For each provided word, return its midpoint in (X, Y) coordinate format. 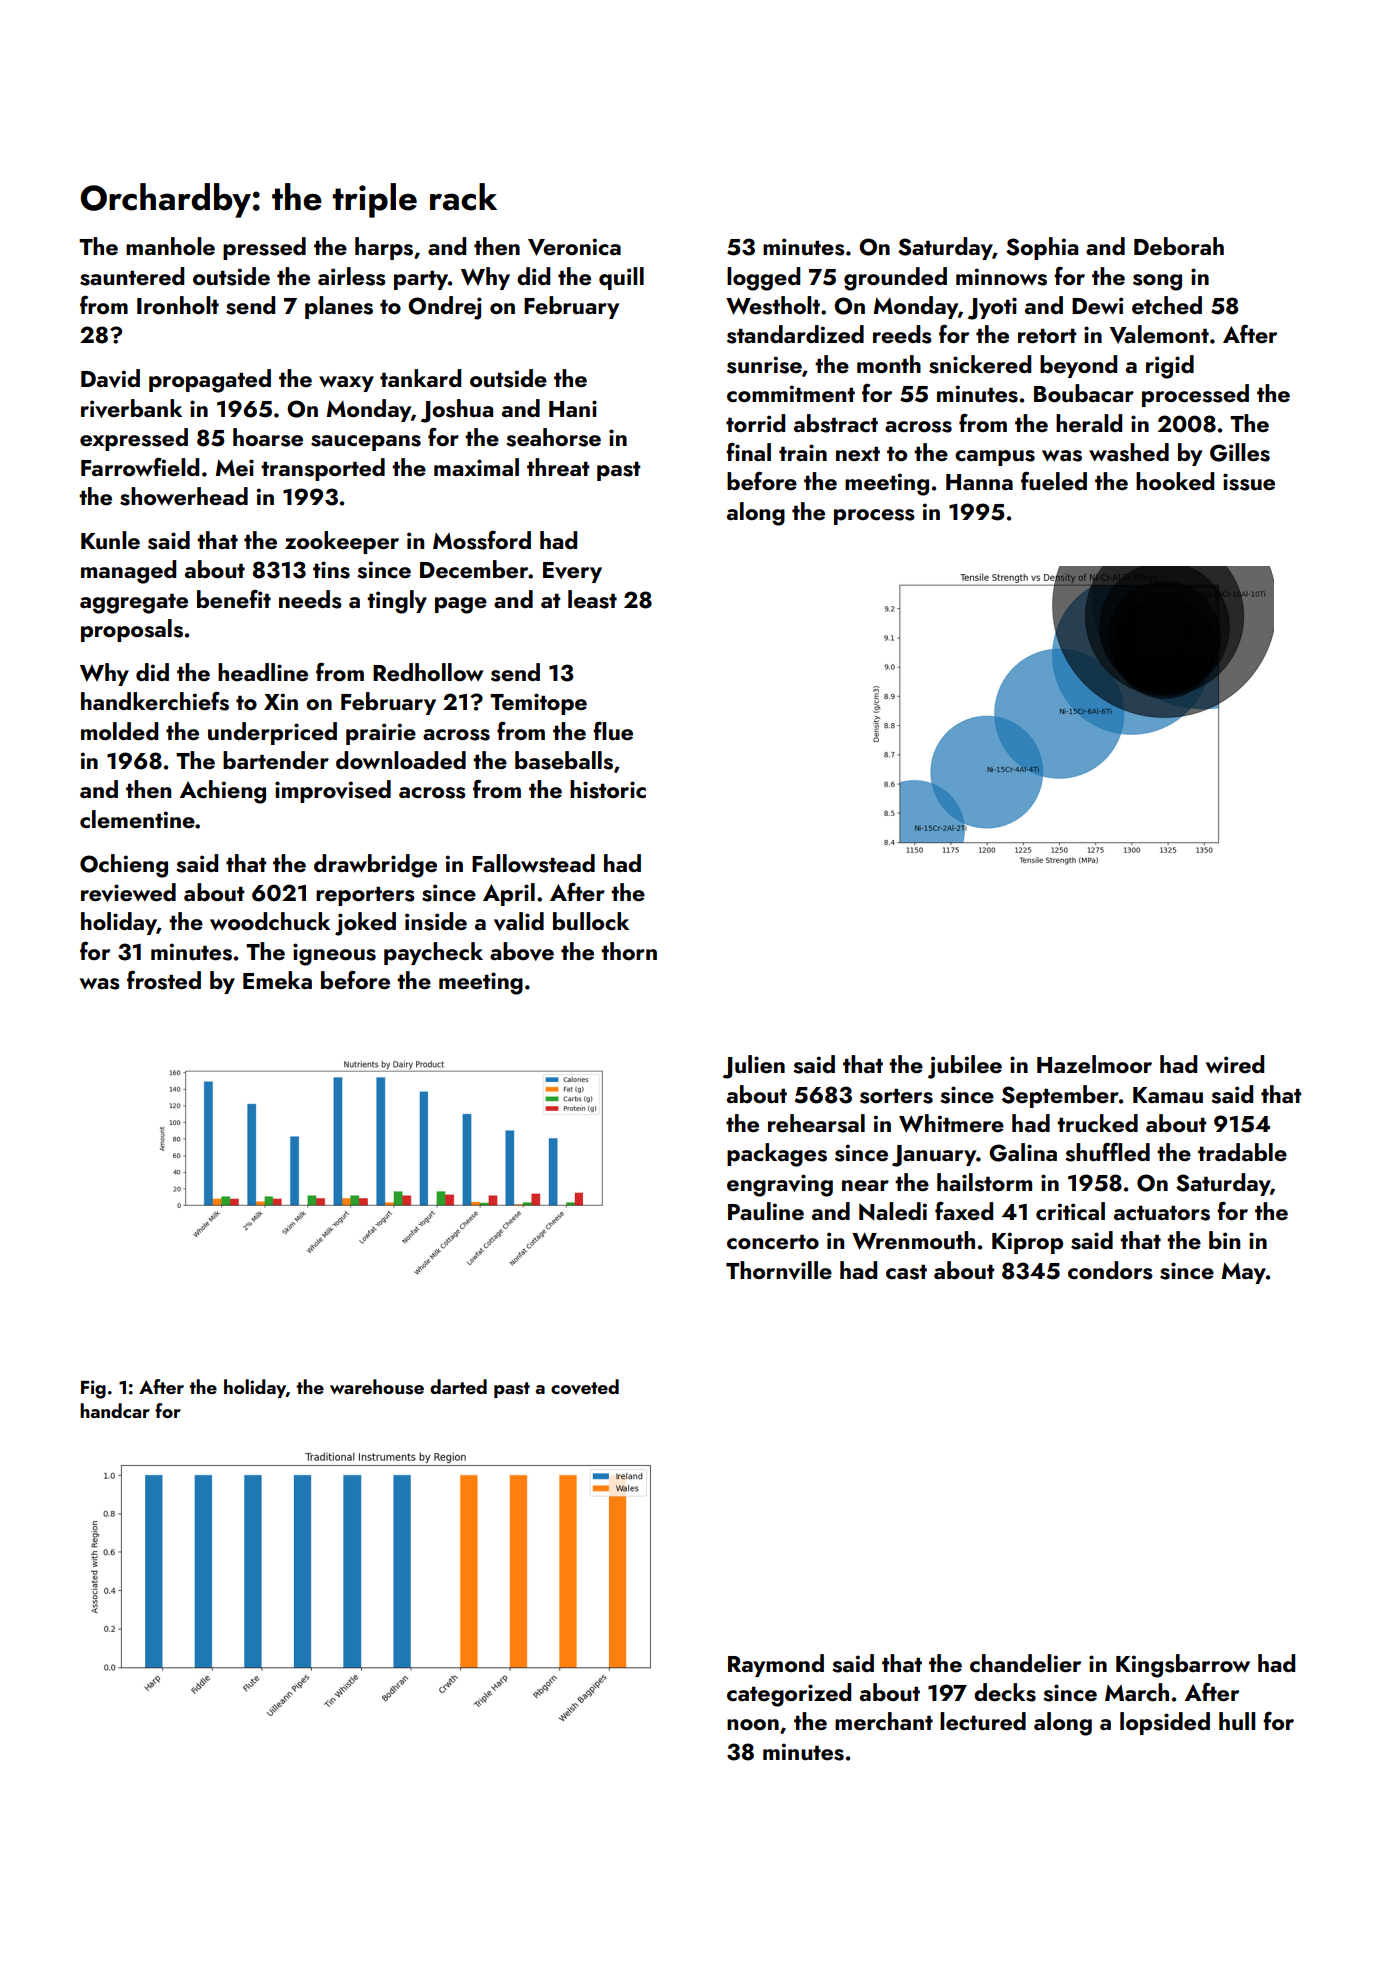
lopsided (1165, 1723)
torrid (755, 423)
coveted (585, 1387)
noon (753, 1724)
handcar (115, 1410)
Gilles (1240, 452)
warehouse (377, 1387)
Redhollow (428, 672)
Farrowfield (140, 466)
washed (1129, 452)
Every (572, 572)
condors (1110, 1270)
